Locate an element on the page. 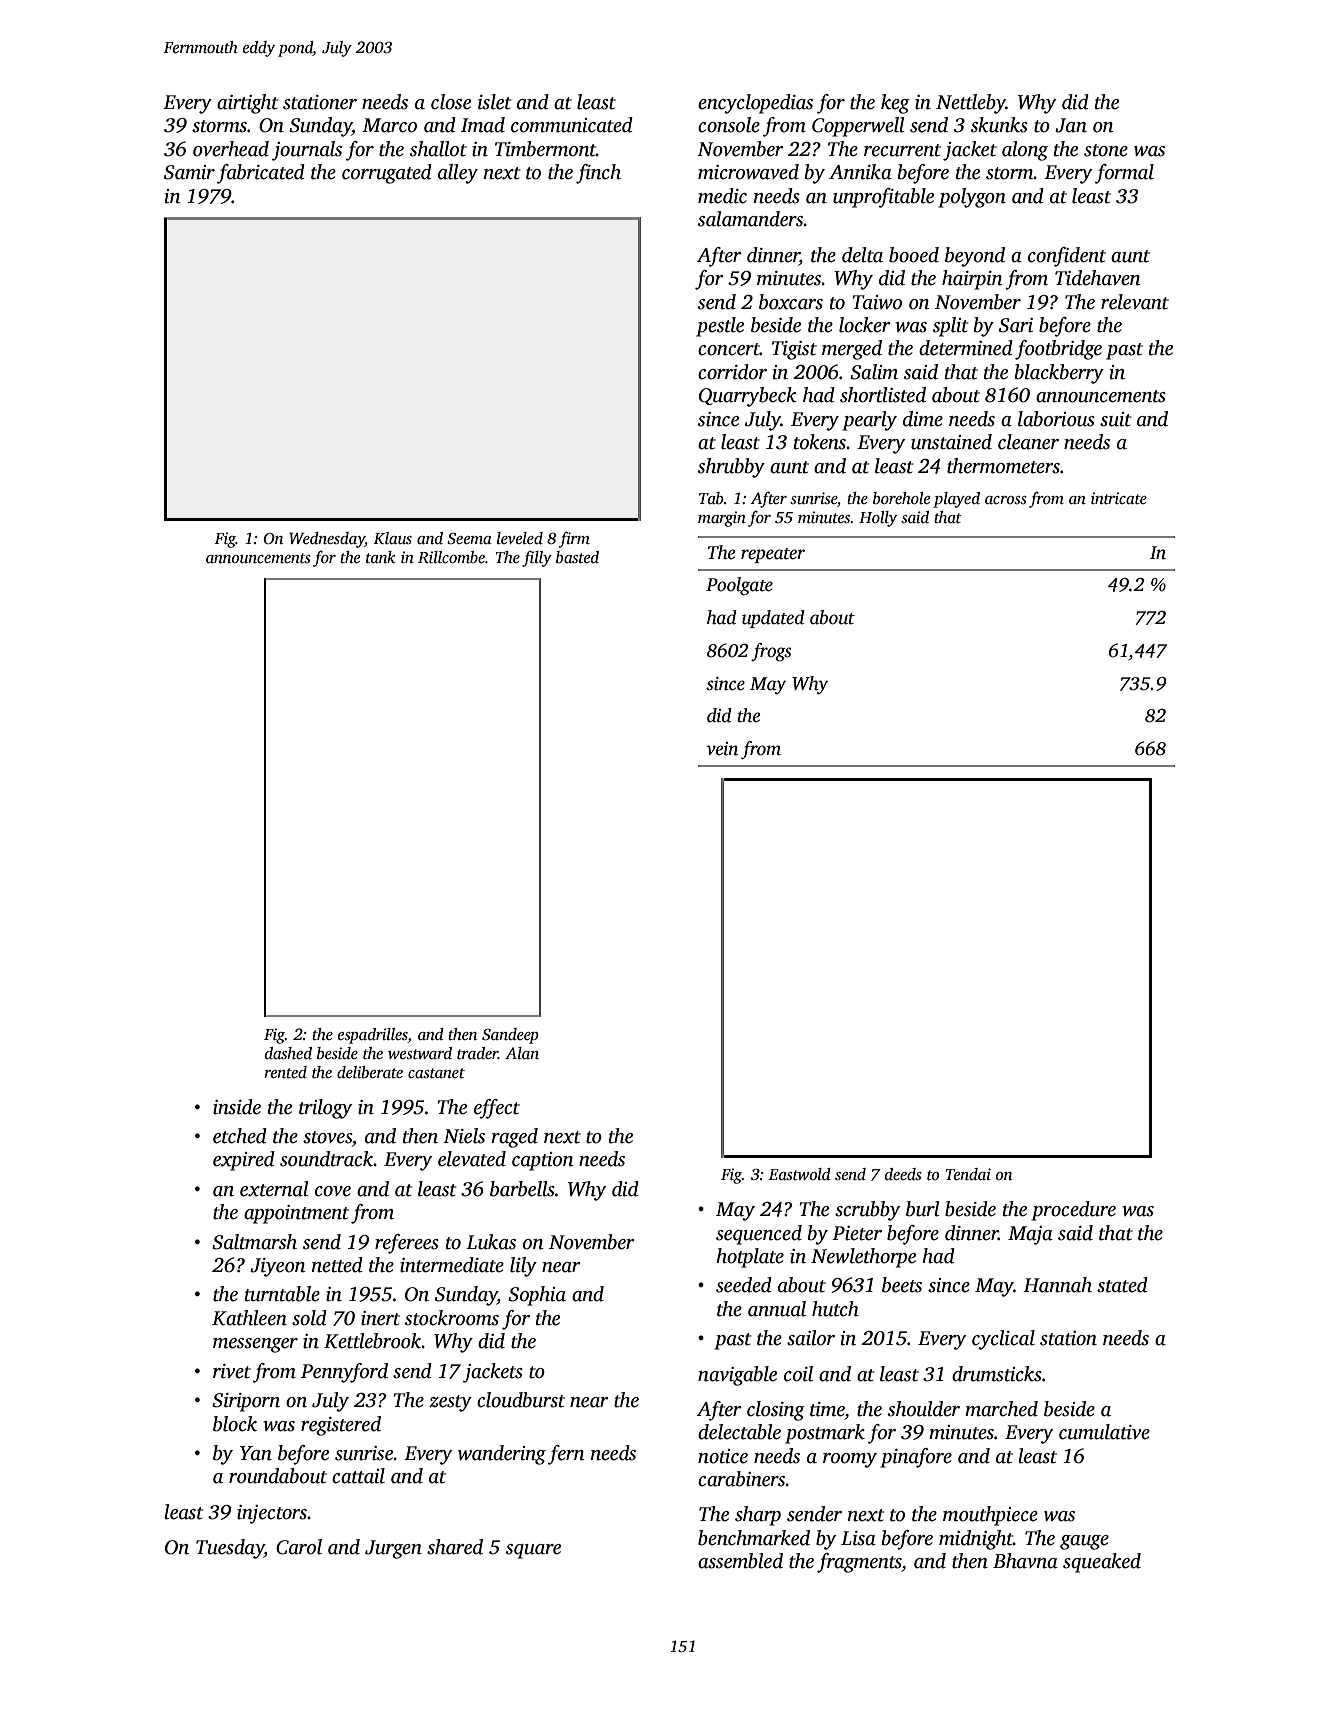  airtight is located at coordinates (247, 104).
